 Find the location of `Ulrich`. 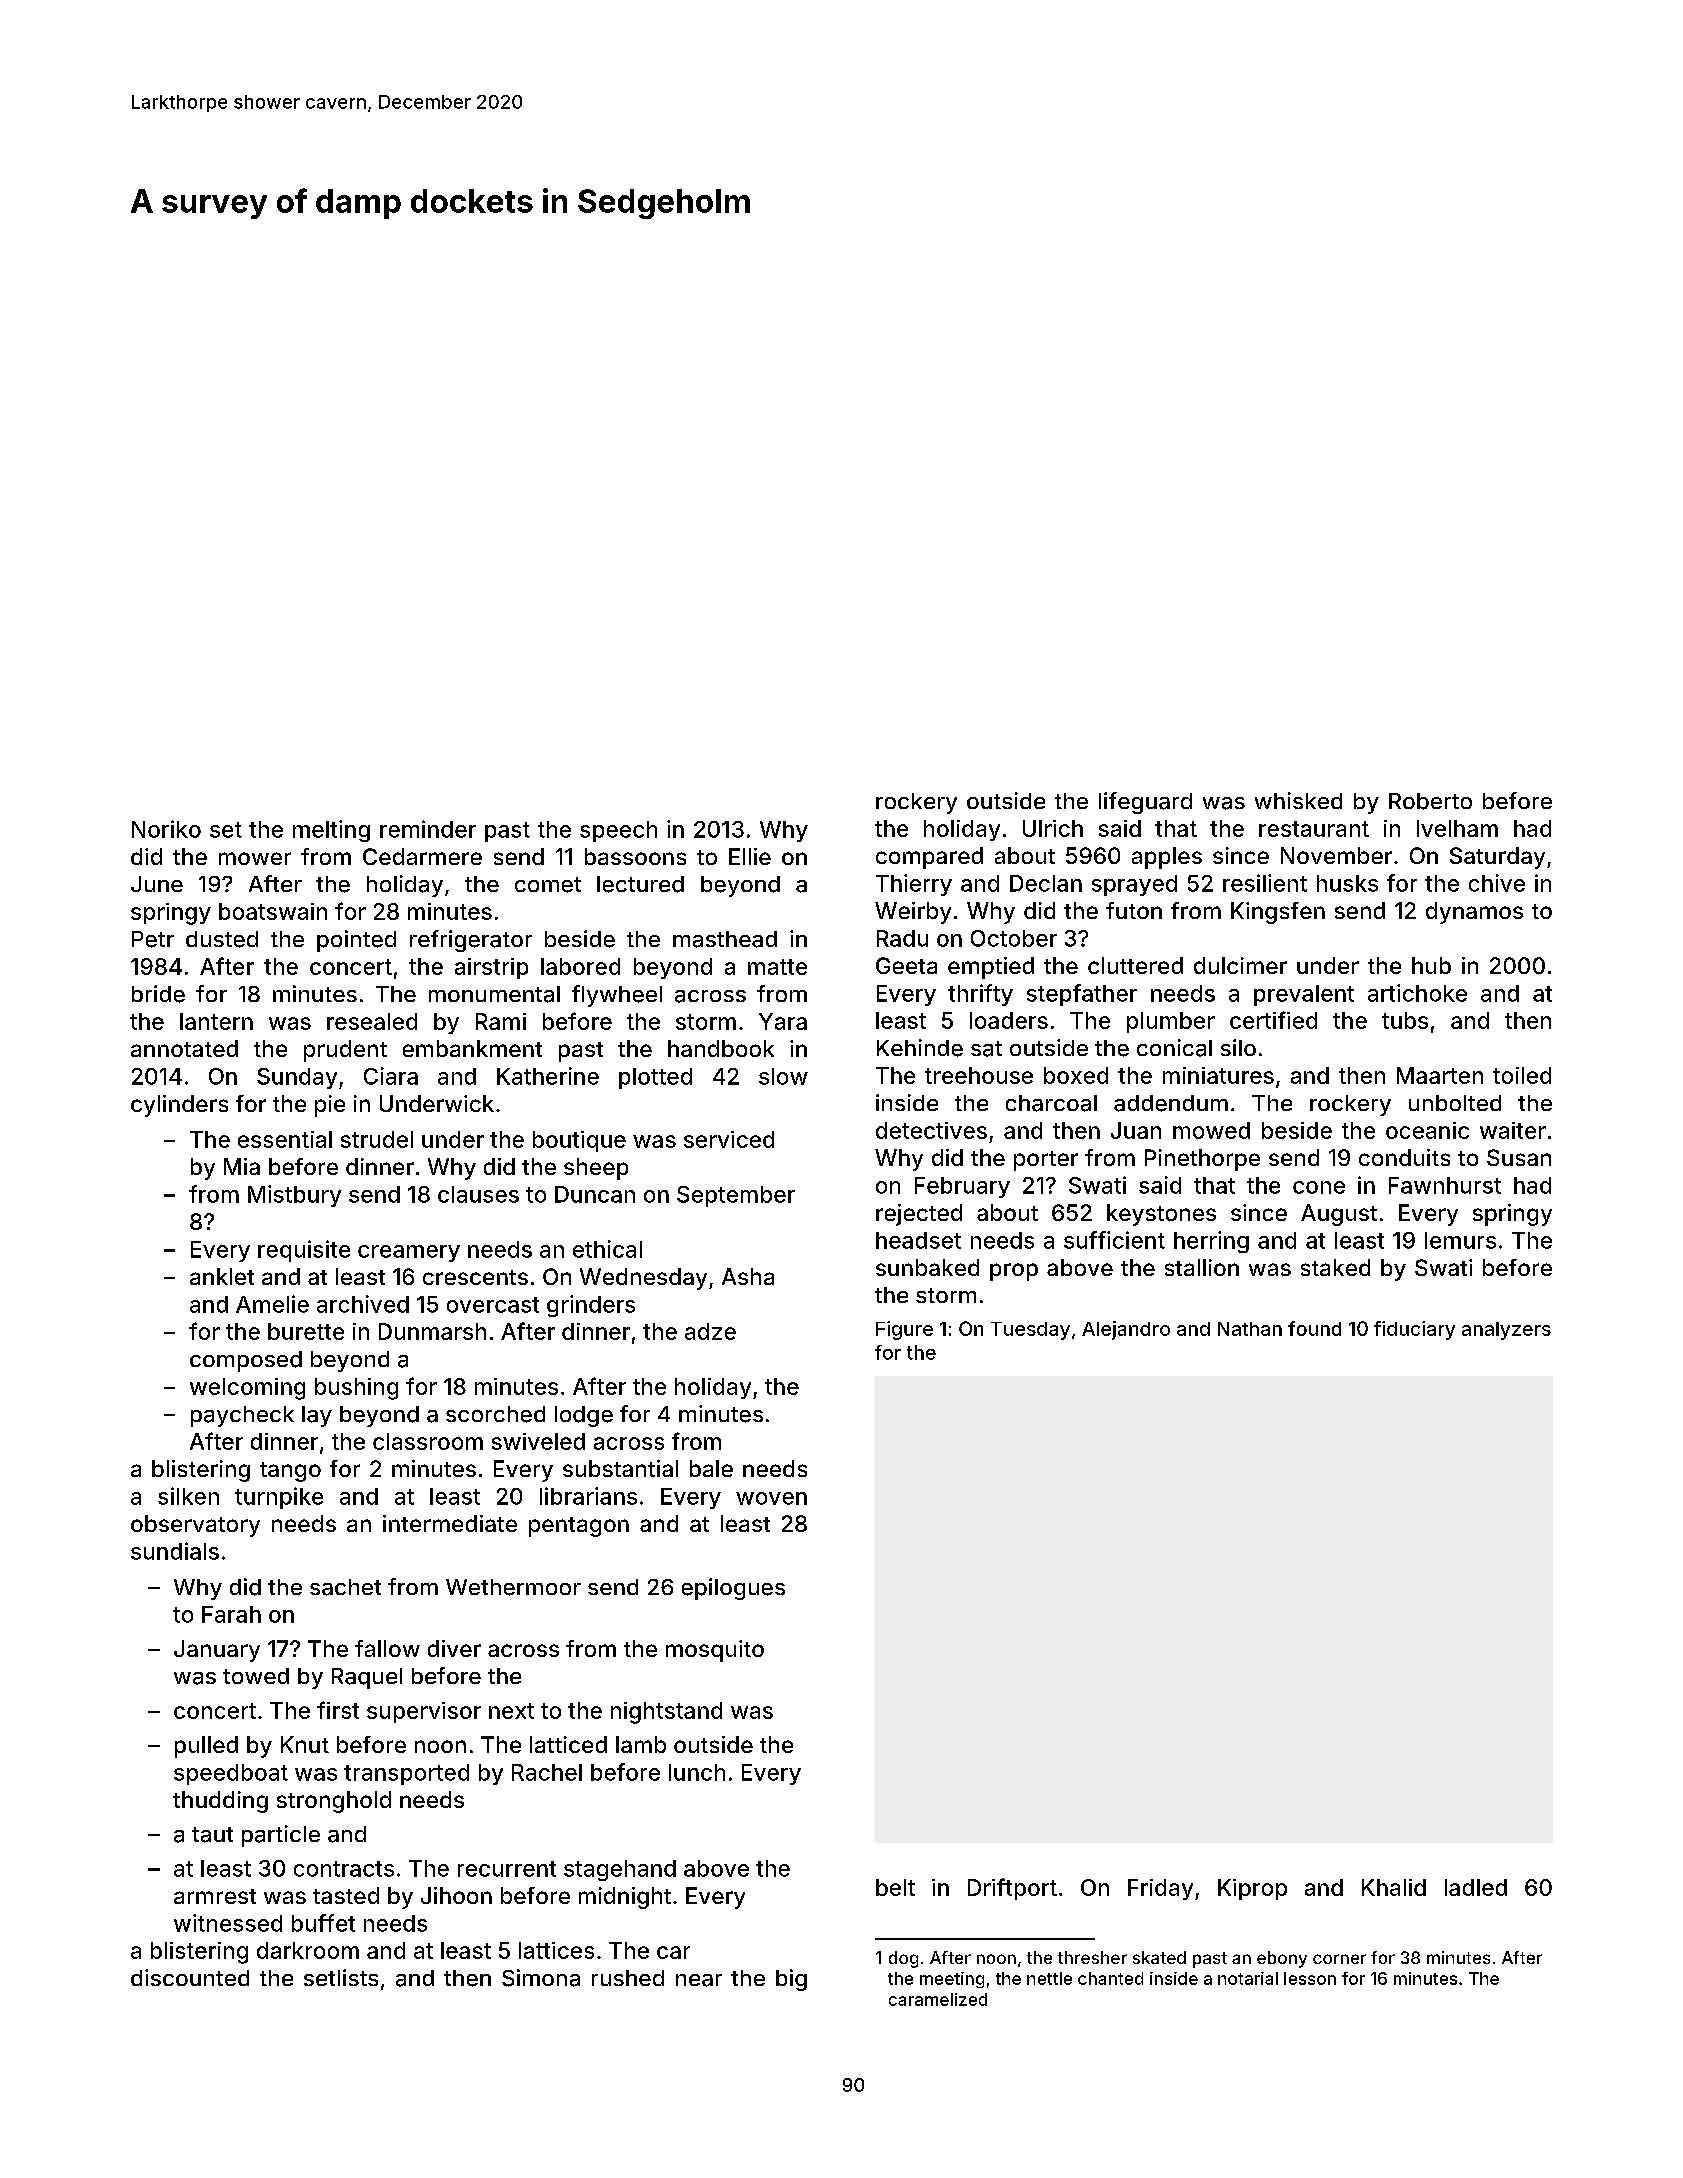

Ulrich is located at coordinates (1053, 828).
